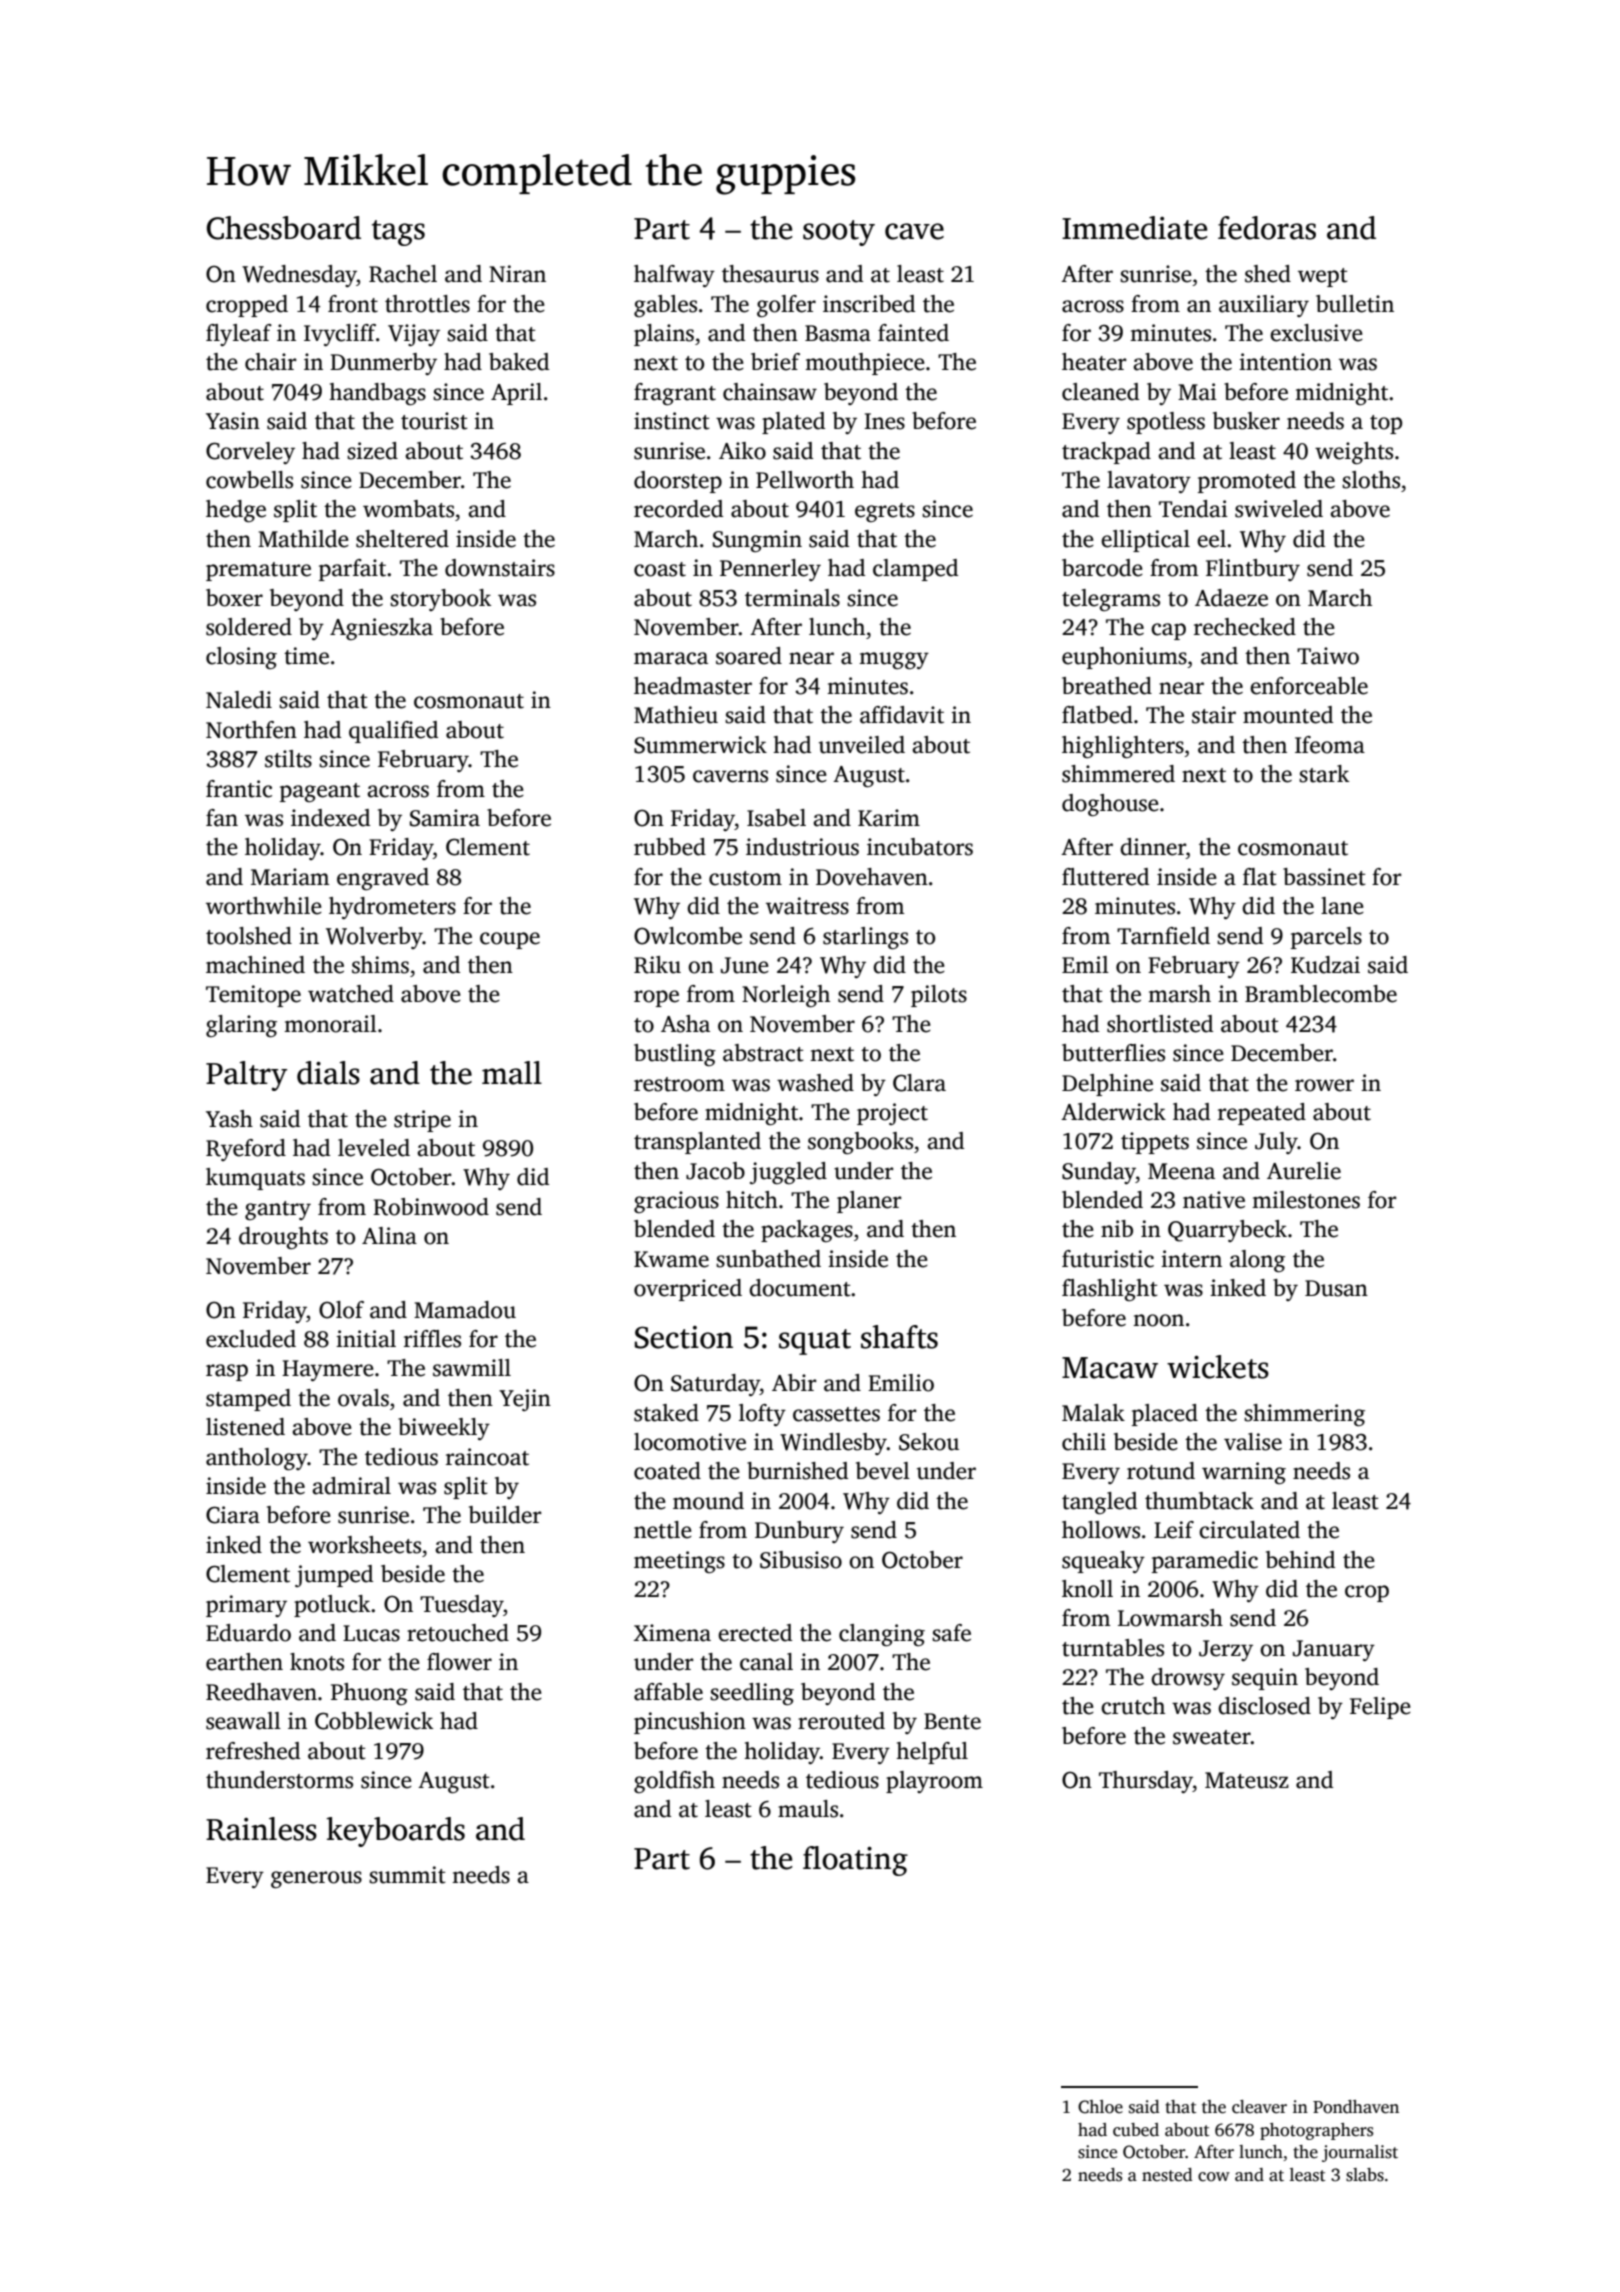  I want to click on fedoras, so click(1267, 228).
